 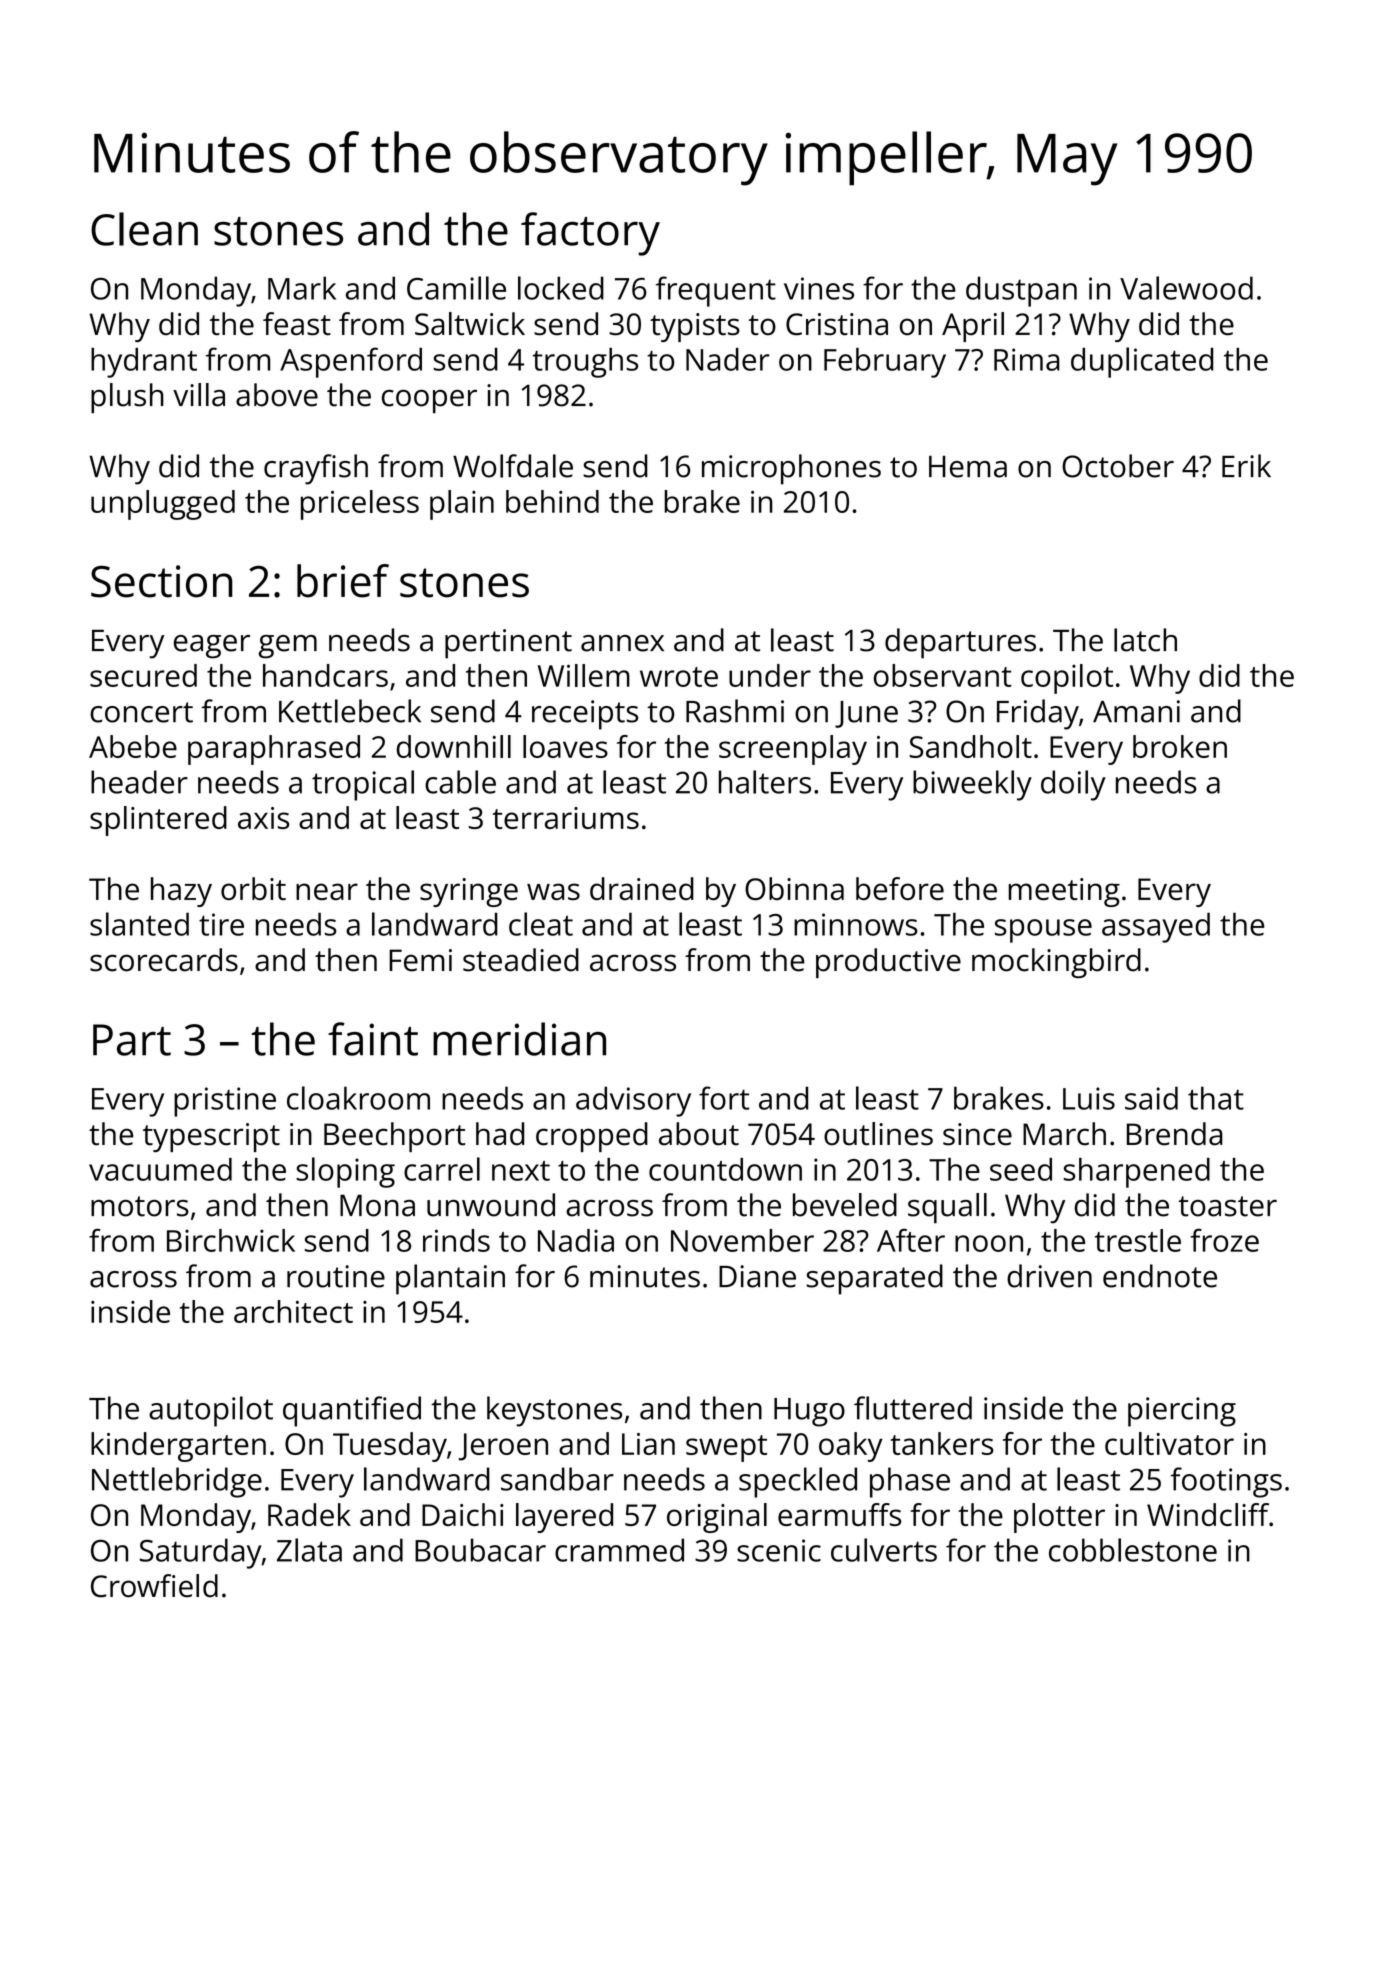 I want to click on pristine, so click(x=225, y=1102).
